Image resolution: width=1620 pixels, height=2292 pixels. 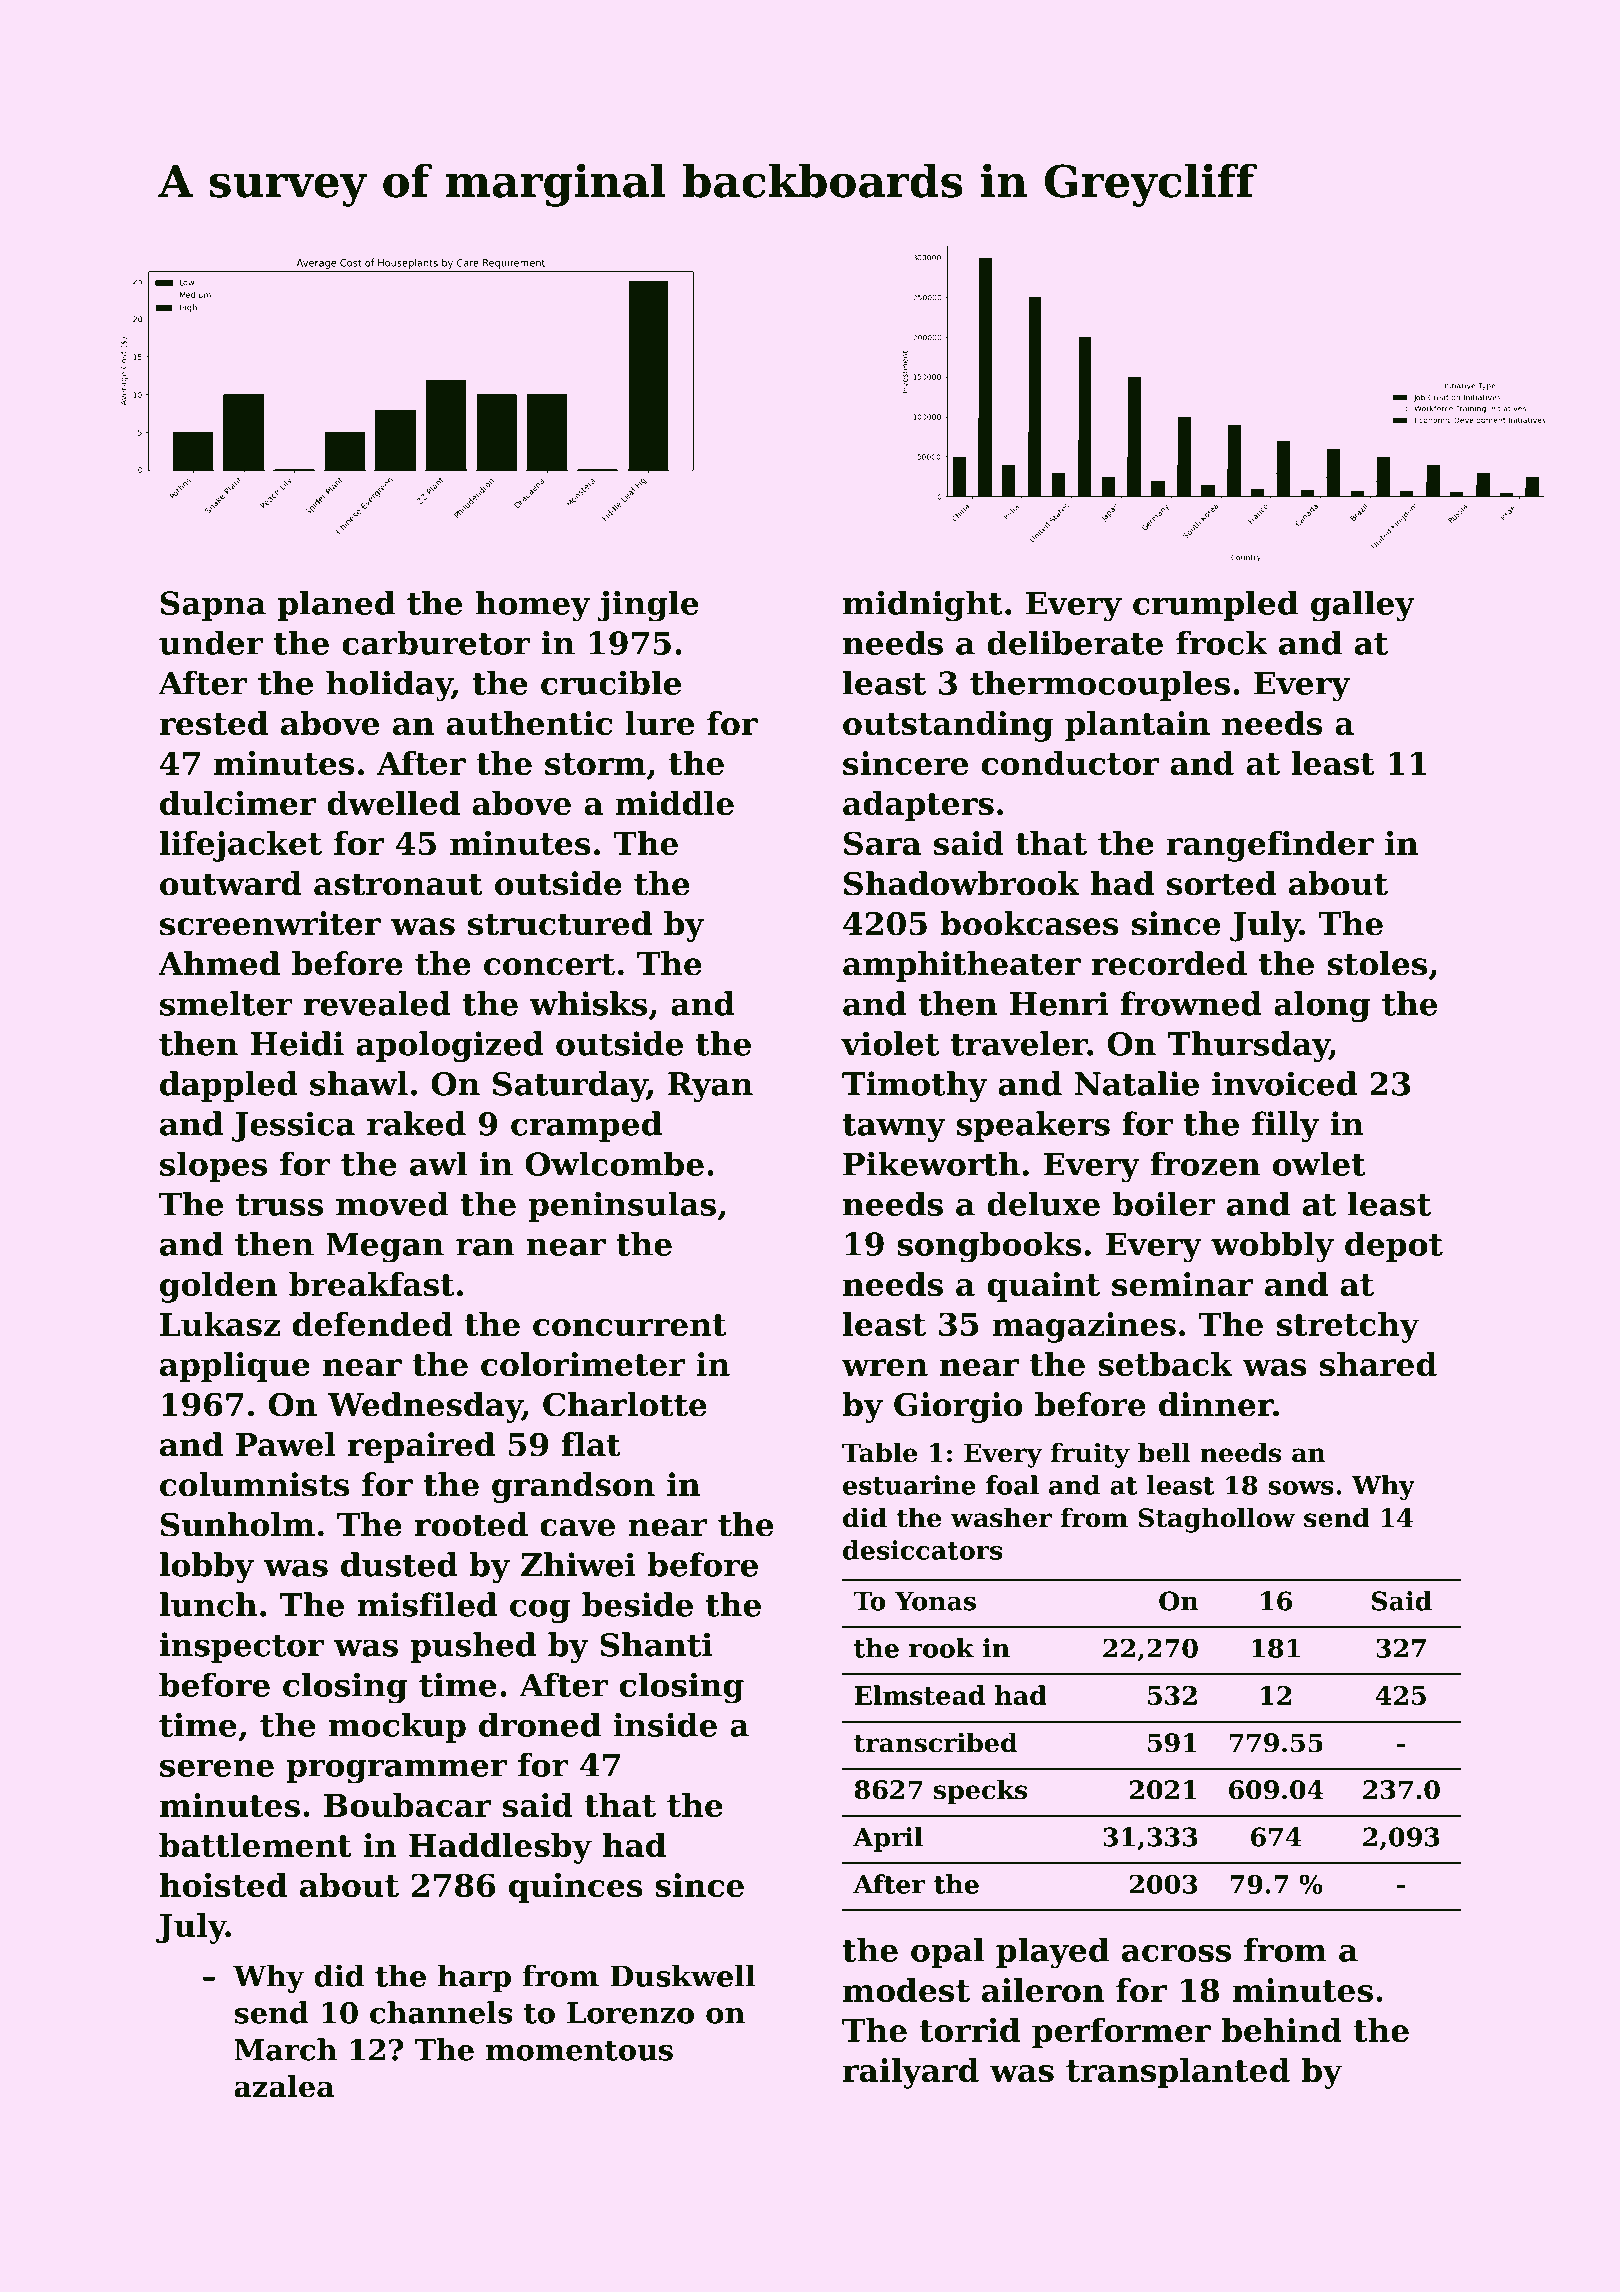 I want to click on inside, so click(x=665, y=1724).
